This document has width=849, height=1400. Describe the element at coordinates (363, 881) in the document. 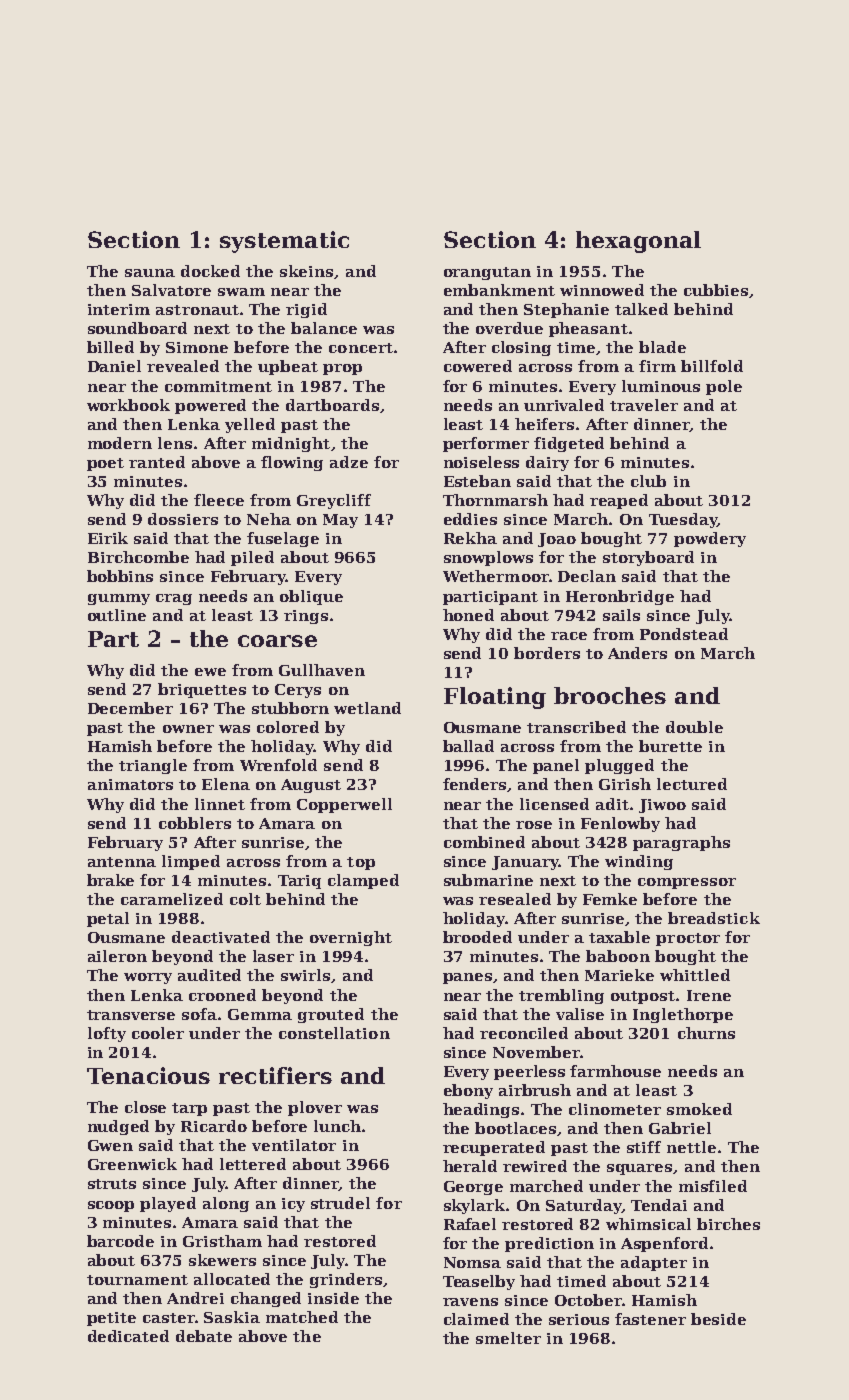

I see `clamped` at that location.
